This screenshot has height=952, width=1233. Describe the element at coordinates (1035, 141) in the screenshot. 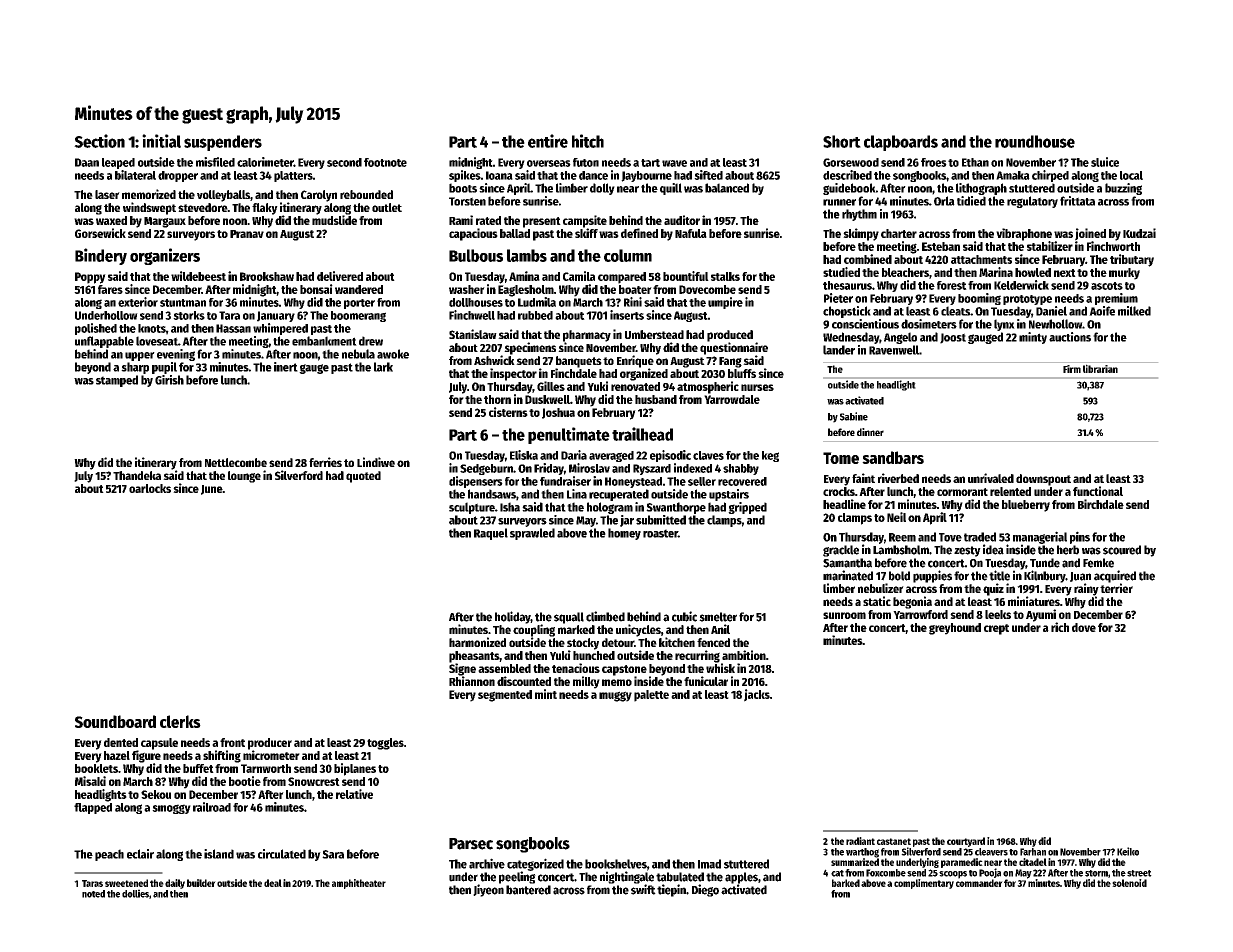

I see `roundhouse` at that location.
